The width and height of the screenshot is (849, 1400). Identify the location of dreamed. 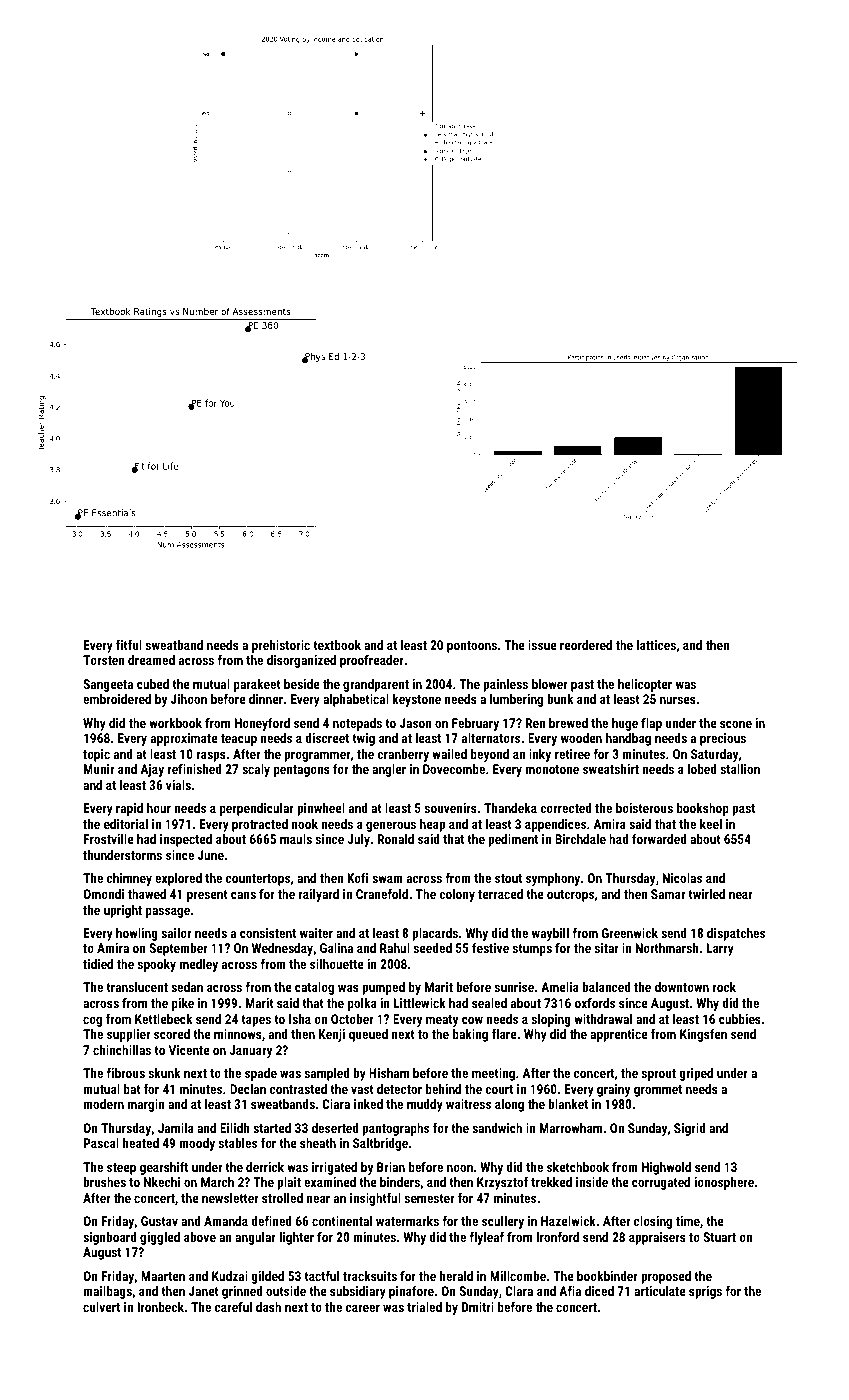
(151, 660).
